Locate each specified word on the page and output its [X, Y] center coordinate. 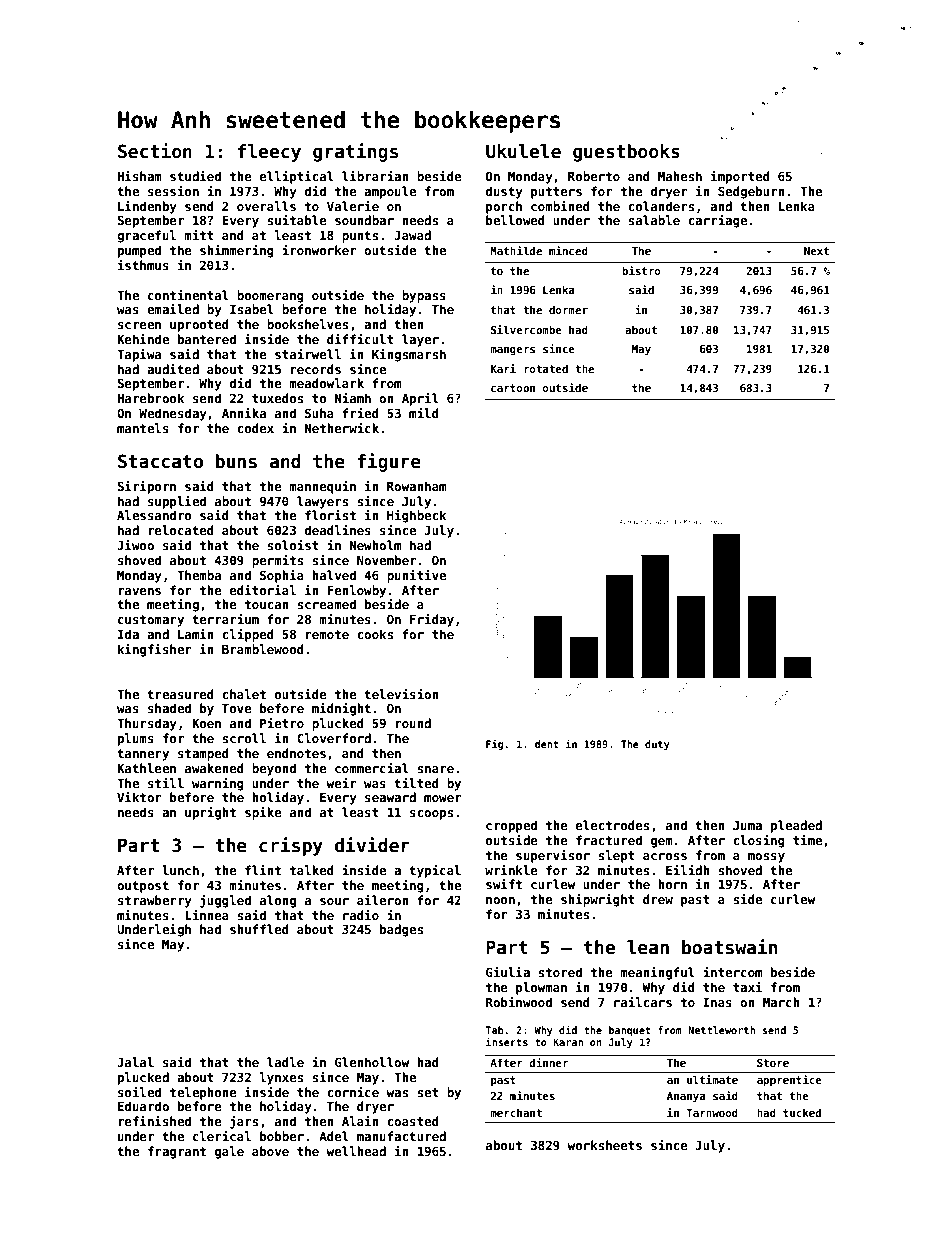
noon [500, 900]
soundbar [364, 220]
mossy [766, 858]
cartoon [513, 388]
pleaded [796, 826]
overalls [266, 206]
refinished [154, 1121]
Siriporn [146, 487]
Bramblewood [263, 649]
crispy [291, 846]
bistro [641, 270]
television [401, 694]
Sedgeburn [751, 192]
